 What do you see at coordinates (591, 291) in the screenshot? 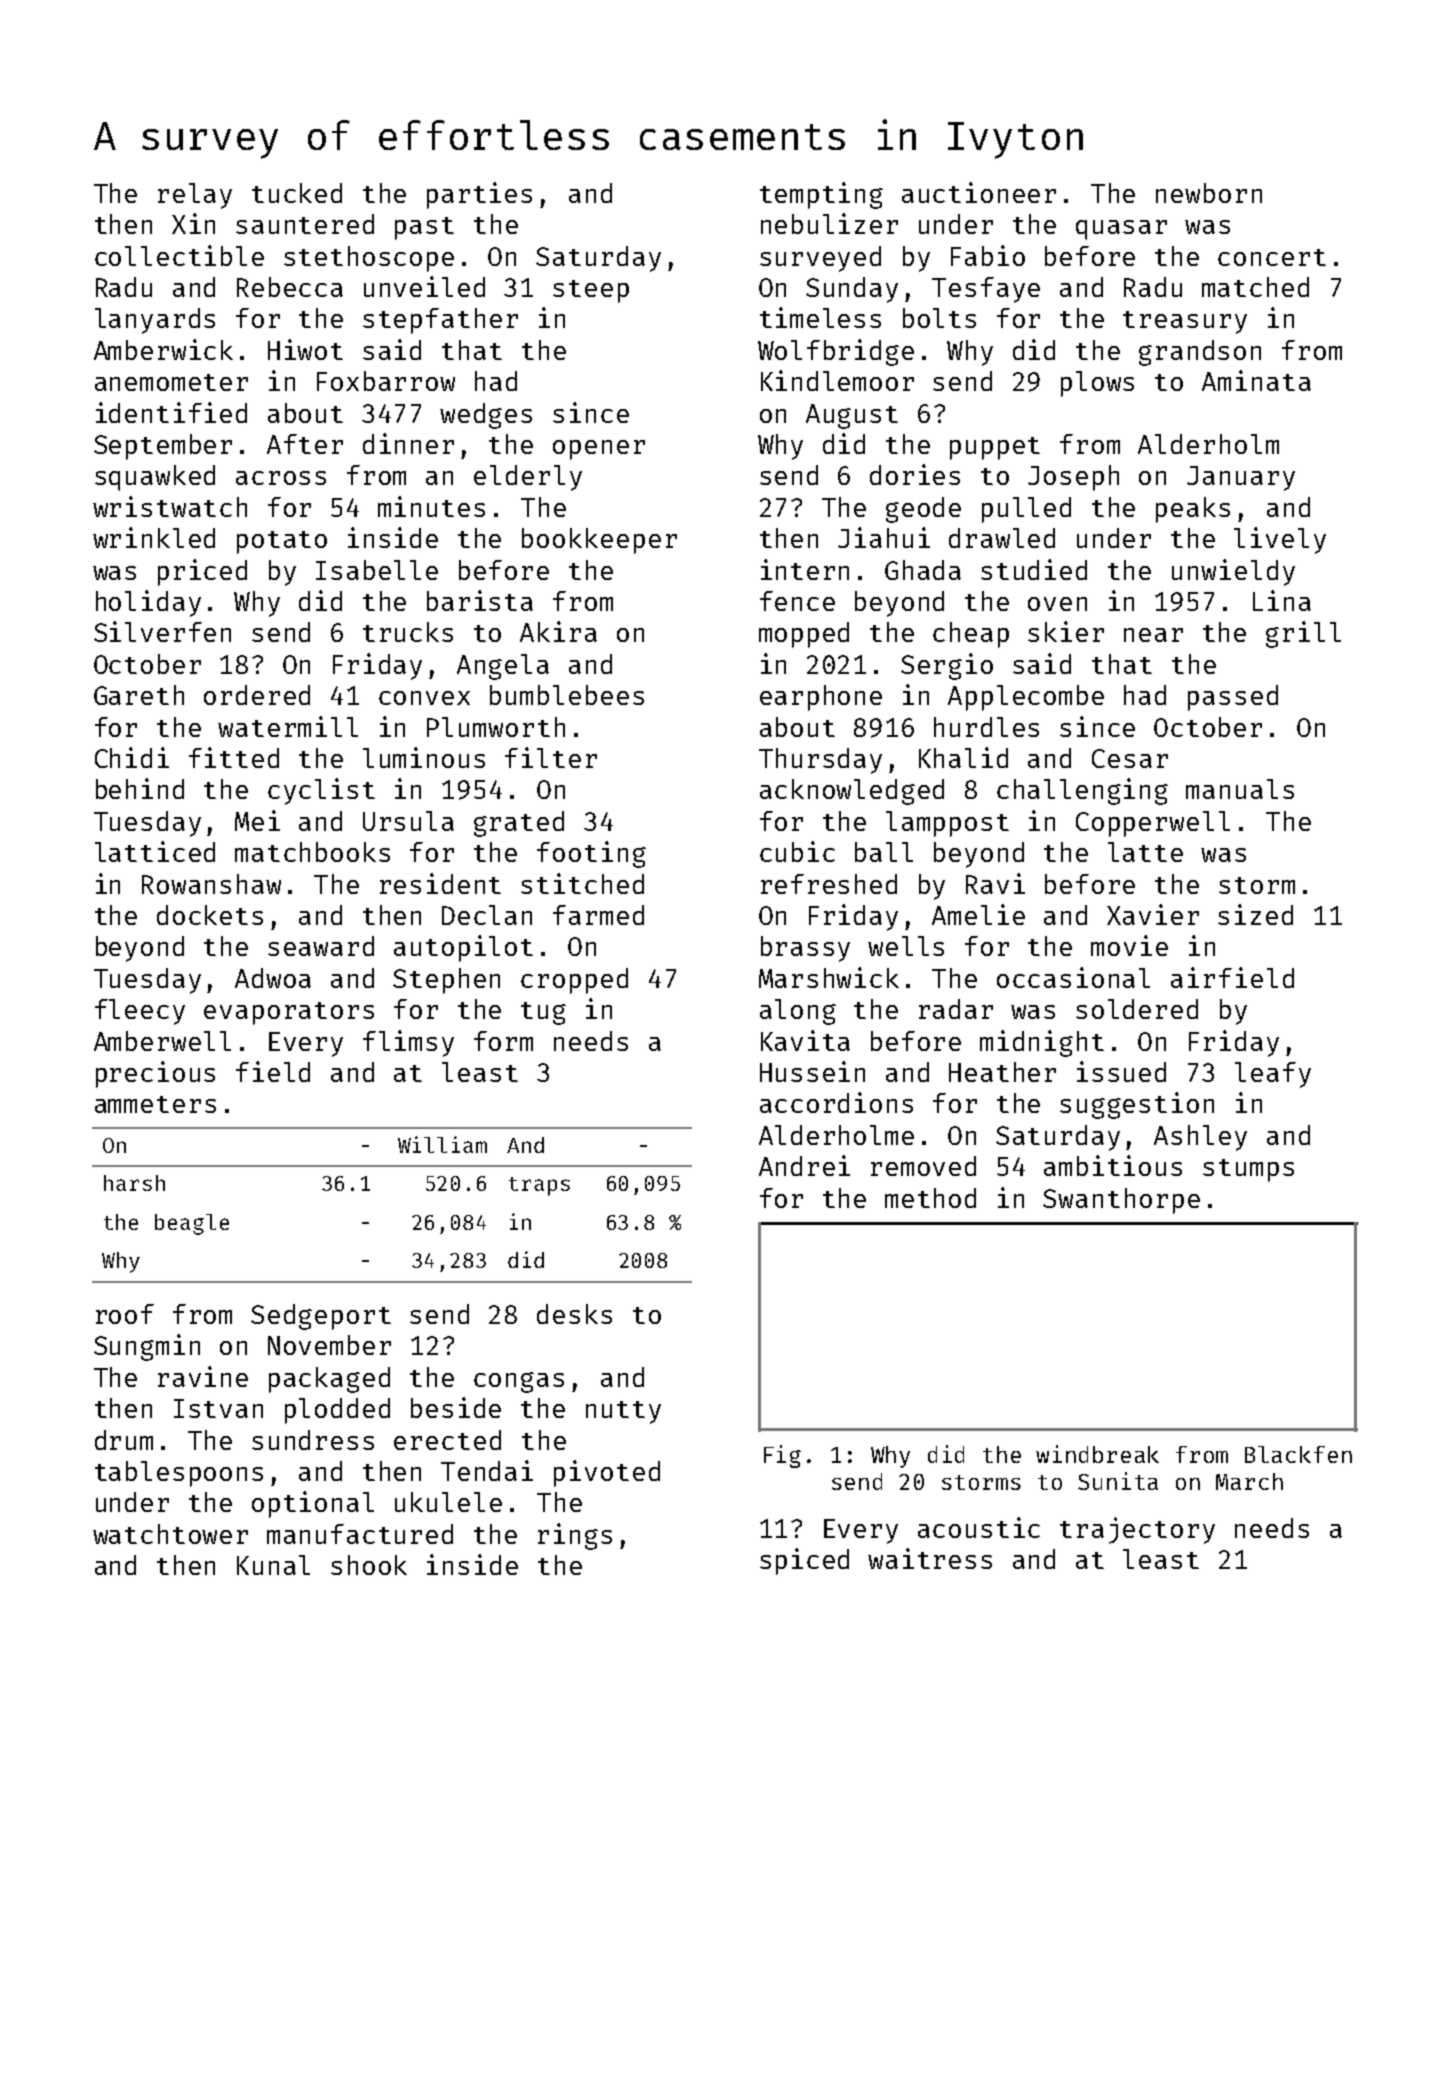
I see `steep` at bounding box center [591, 291].
